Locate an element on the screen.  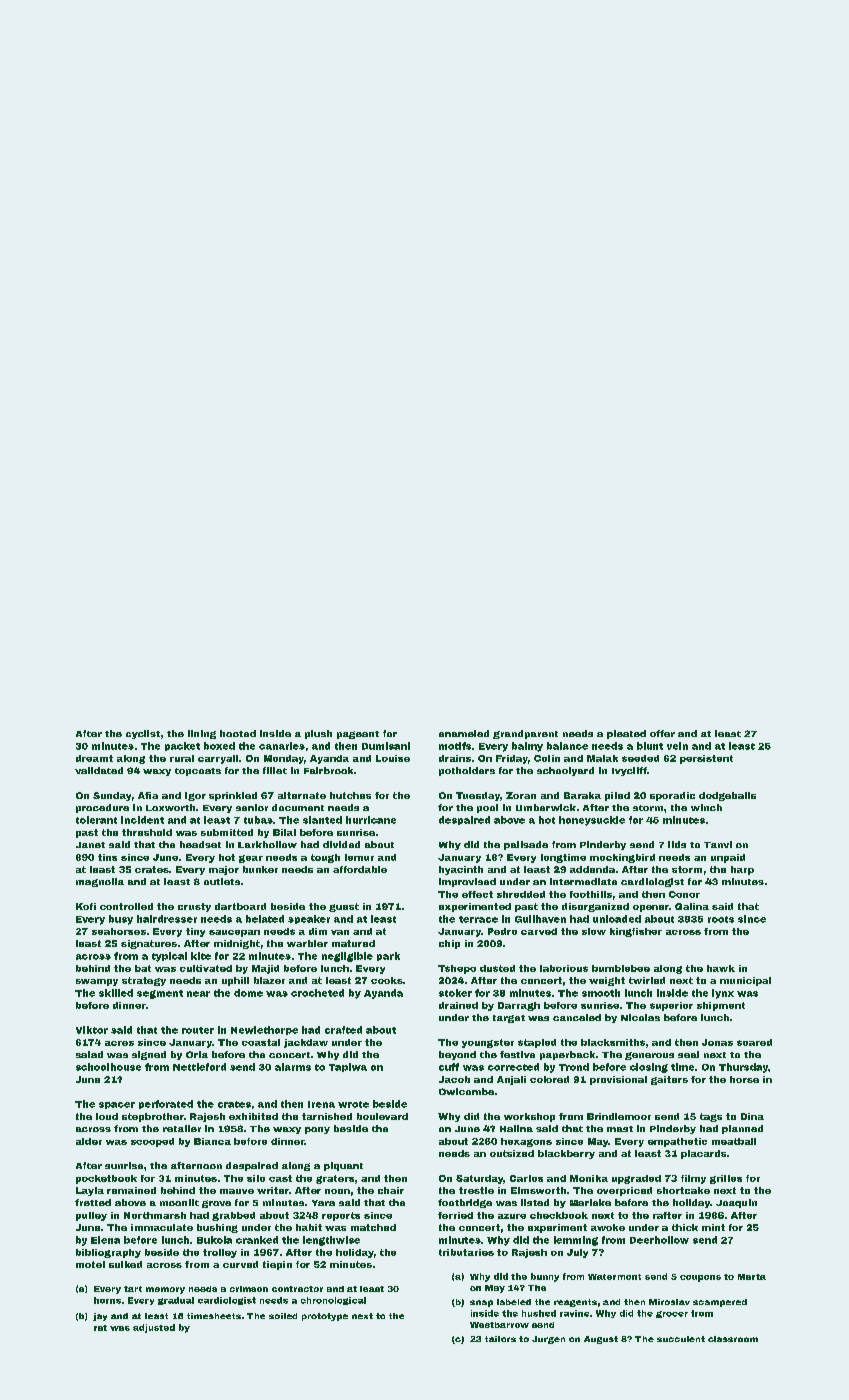
Northmarsh is located at coordinates (155, 1215).
